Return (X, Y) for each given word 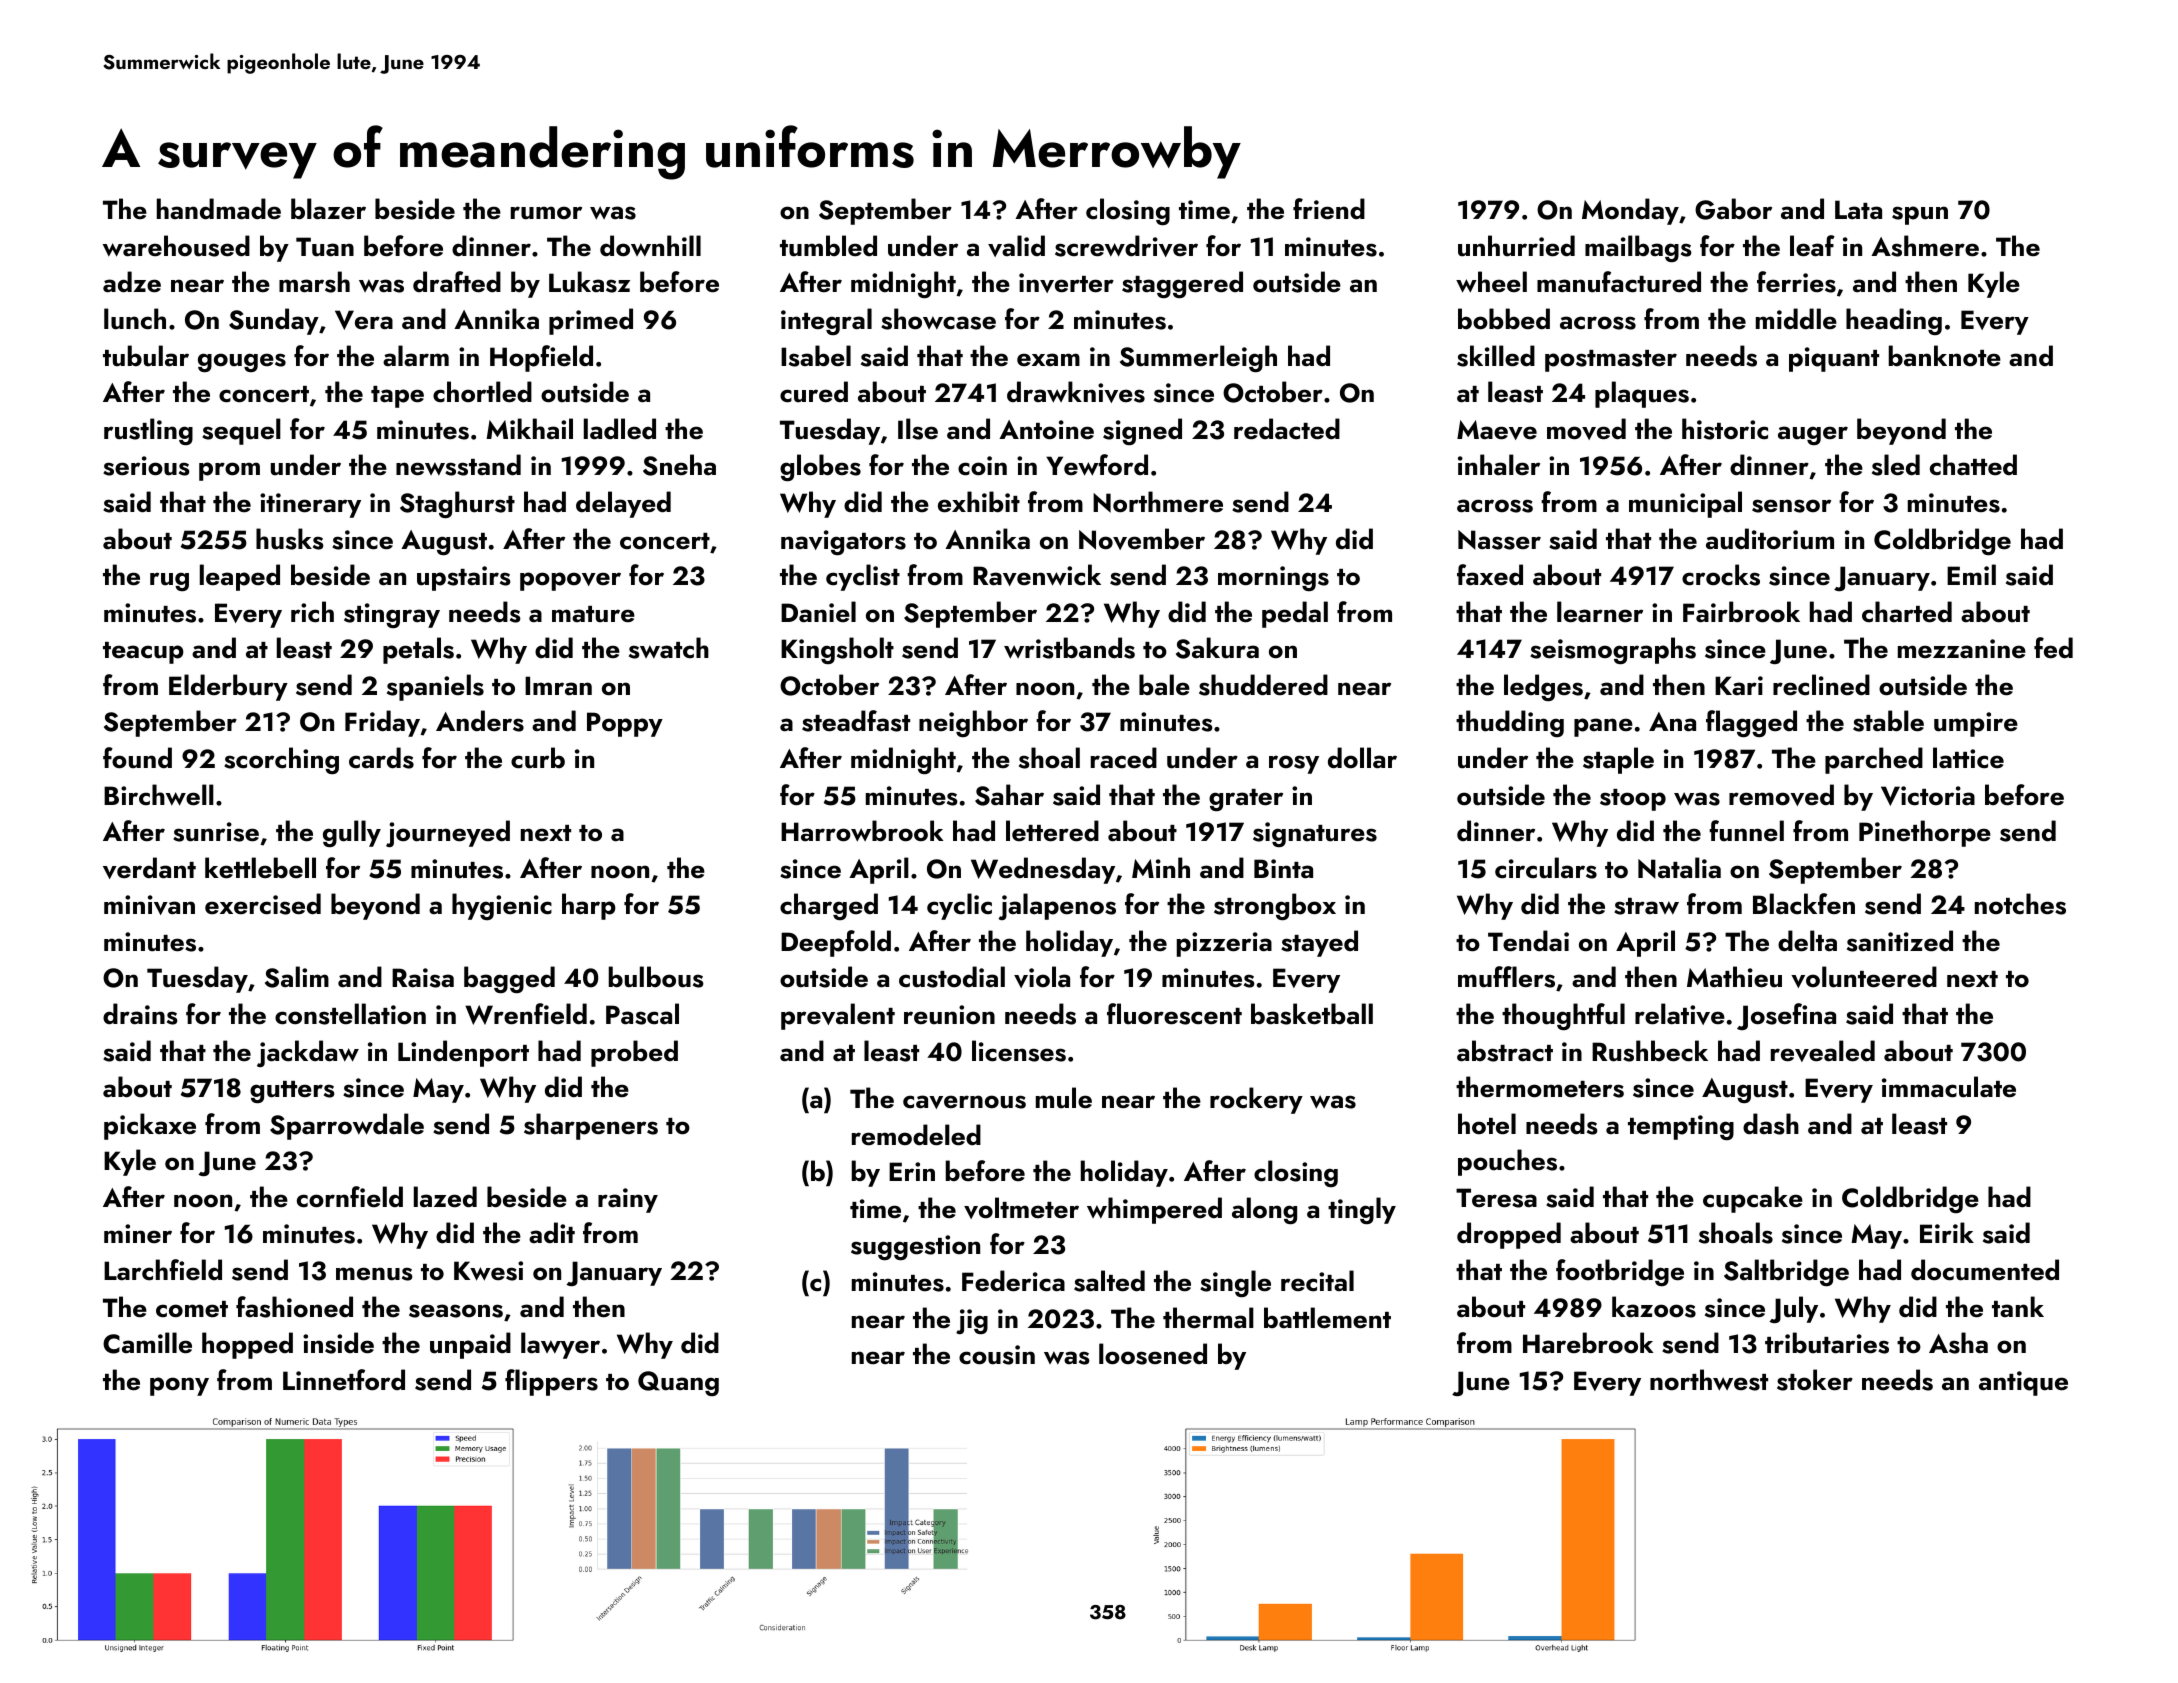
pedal (1295, 614)
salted (1109, 1281)
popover (570, 581)
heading (1894, 321)
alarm (416, 355)
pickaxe (150, 1126)
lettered (1052, 831)
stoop (1633, 800)
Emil (1971, 574)
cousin (997, 1355)
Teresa (1496, 1198)
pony (179, 1386)
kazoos (1654, 1307)
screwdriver (1126, 246)
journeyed (448, 833)
